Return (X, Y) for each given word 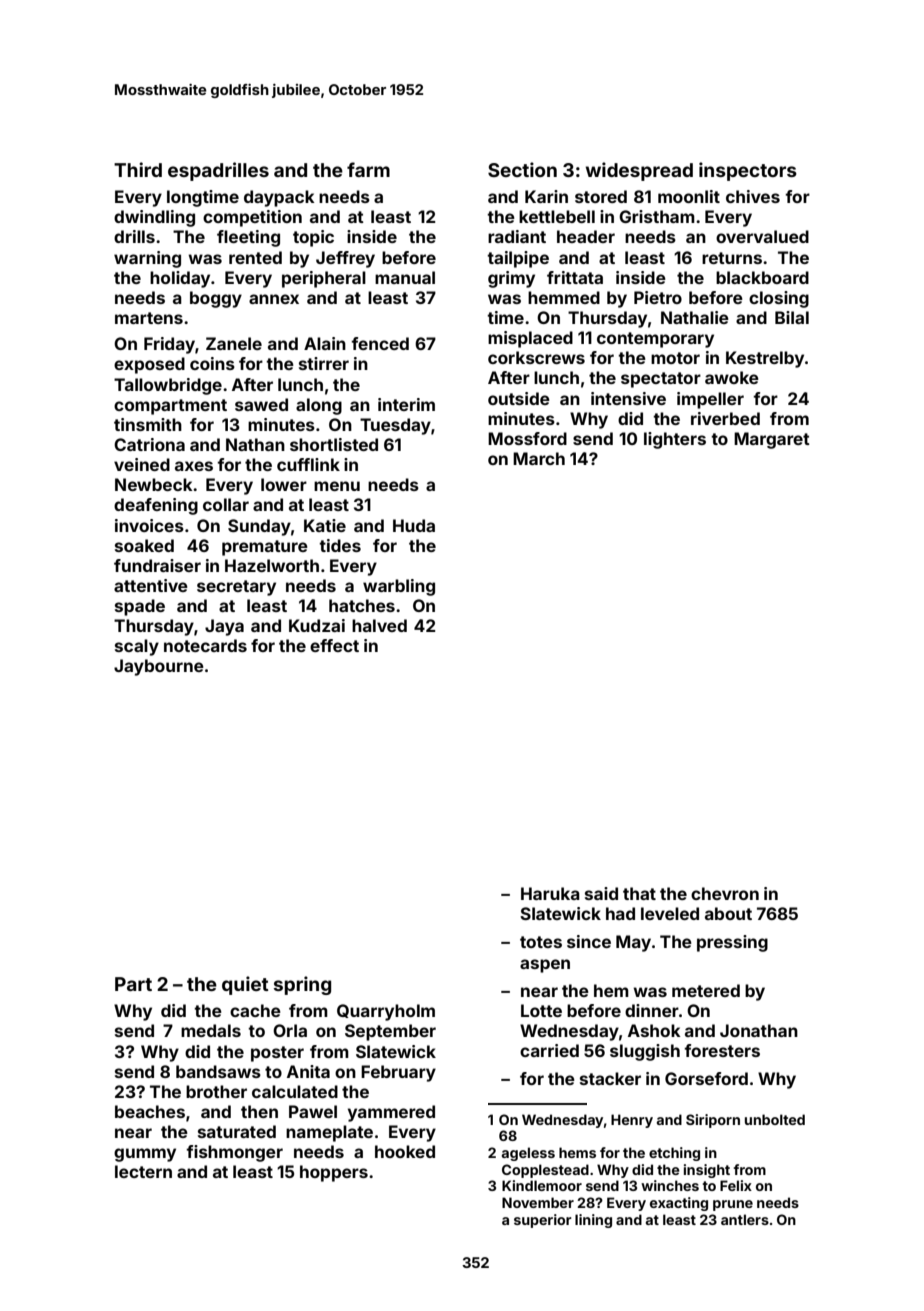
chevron (725, 893)
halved (379, 625)
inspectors (748, 171)
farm (368, 169)
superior (543, 1221)
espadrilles (218, 171)
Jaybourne (159, 667)
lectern (143, 1171)
